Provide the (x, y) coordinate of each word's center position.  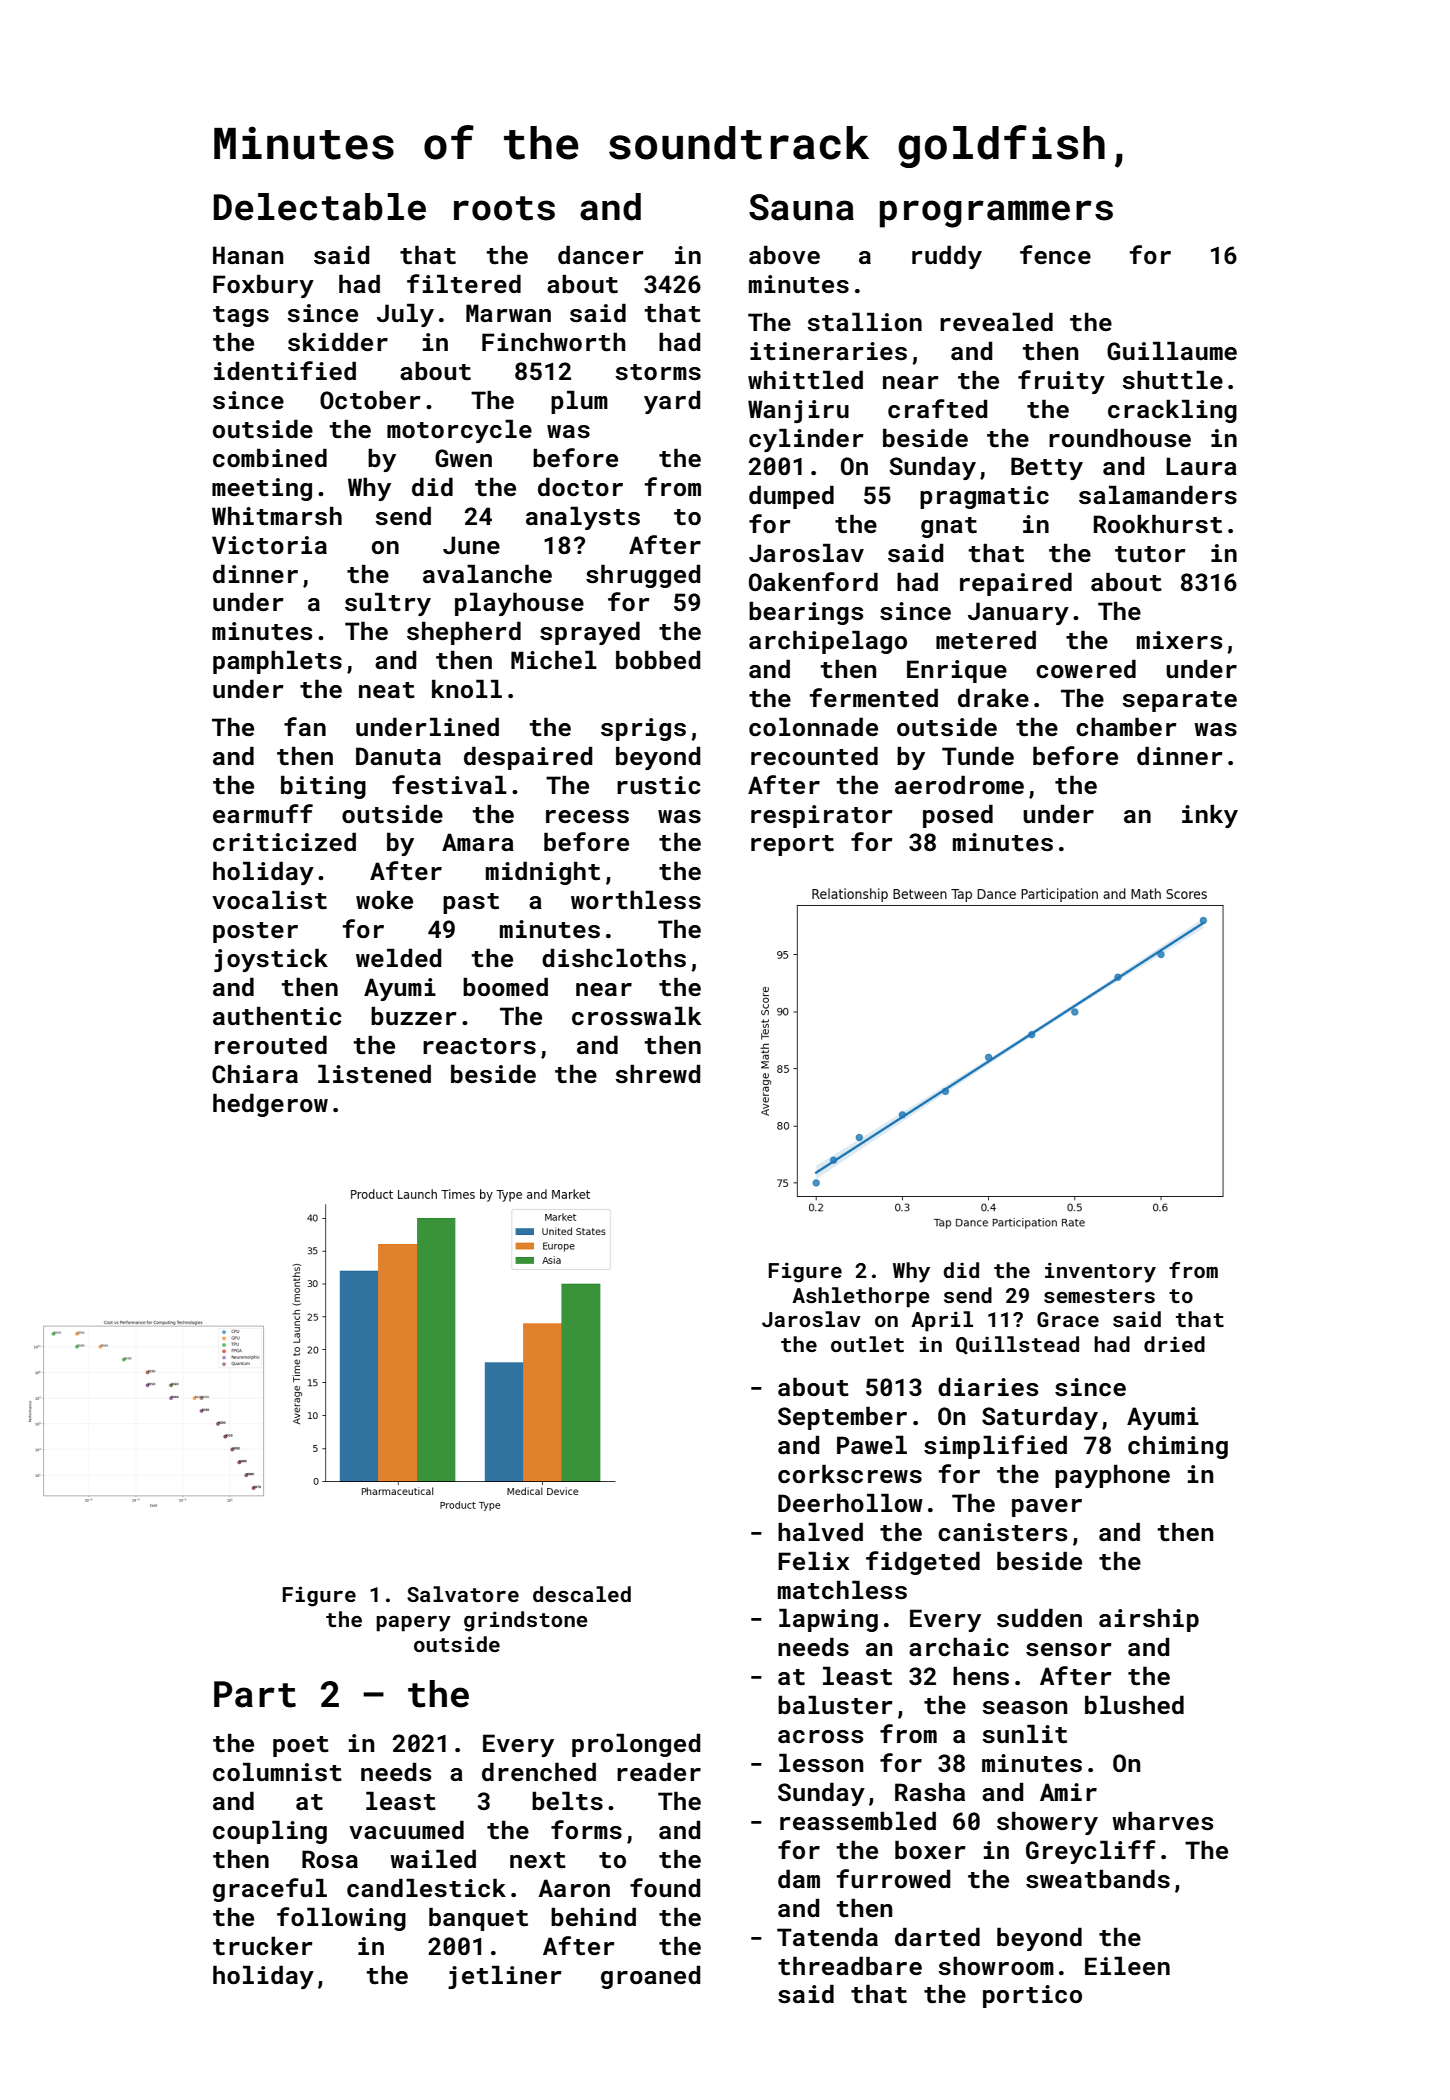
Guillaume (1172, 350)
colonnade (813, 727)
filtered (464, 284)
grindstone (526, 1621)
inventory (1100, 1272)
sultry (388, 604)
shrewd (658, 1074)
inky (1210, 816)
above (784, 254)
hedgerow (270, 1105)
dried (1174, 1344)
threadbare (850, 1966)
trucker (263, 1946)
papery (413, 1624)
